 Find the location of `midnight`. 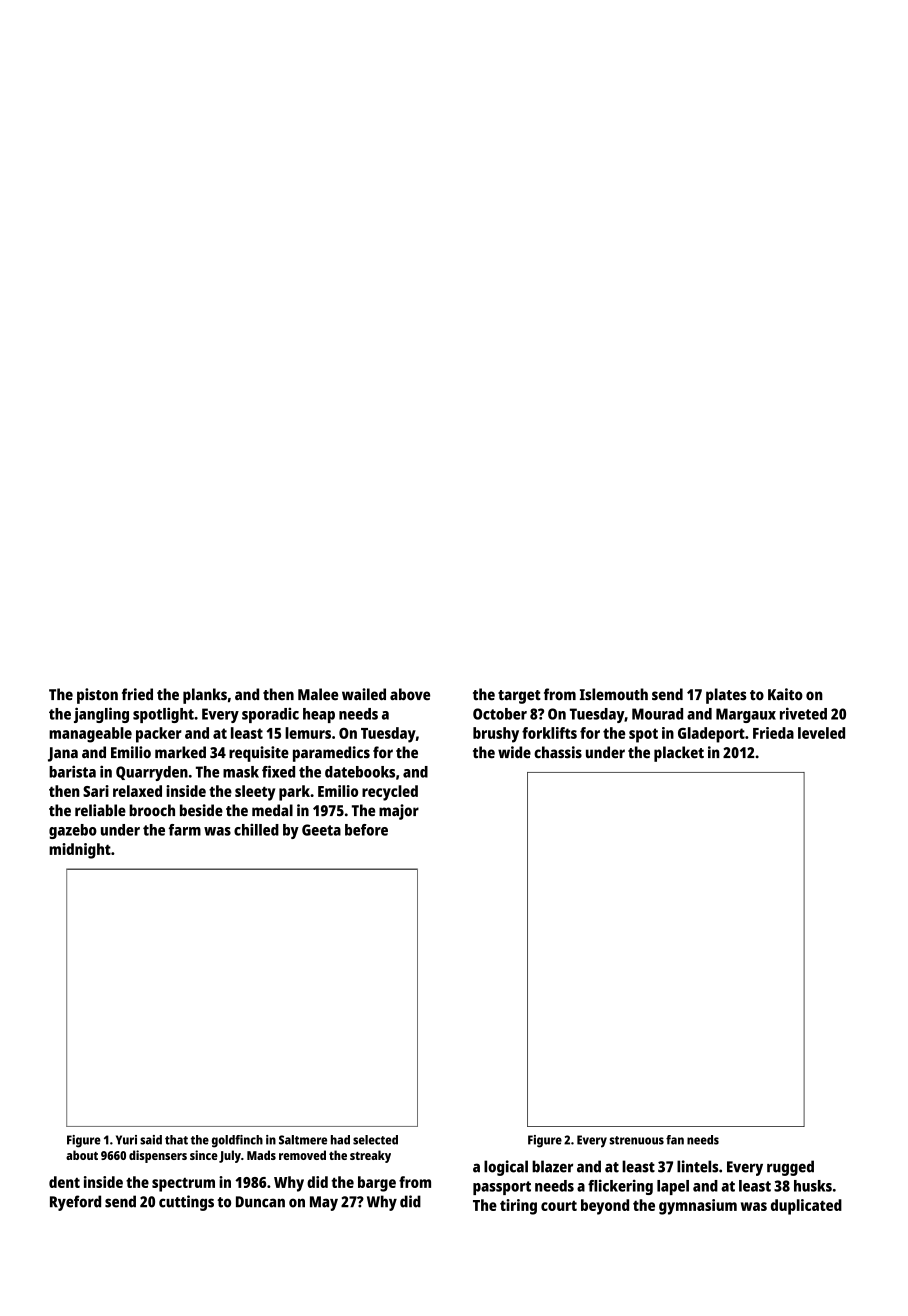

midnight is located at coordinates (80, 851).
